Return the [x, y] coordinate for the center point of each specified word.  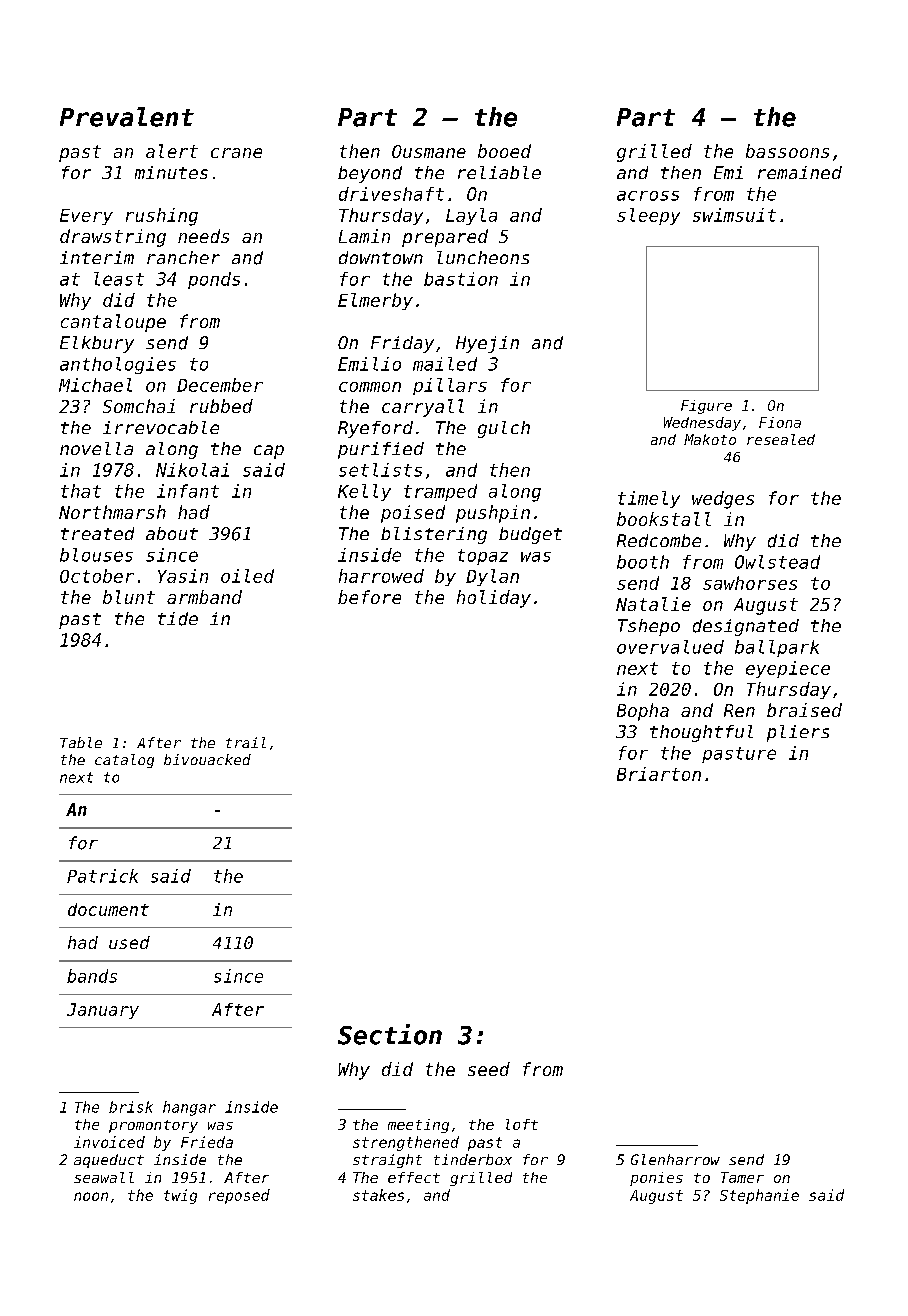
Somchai [139, 406]
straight [387, 1161]
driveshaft [391, 194]
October [97, 576]
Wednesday [702, 424]
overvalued [670, 647]
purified [381, 450]
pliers [798, 733]
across [648, 196]
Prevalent [127, 117]
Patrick [102, 876]
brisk [131, 1107]
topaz [483, 557]
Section [390, 1034]
